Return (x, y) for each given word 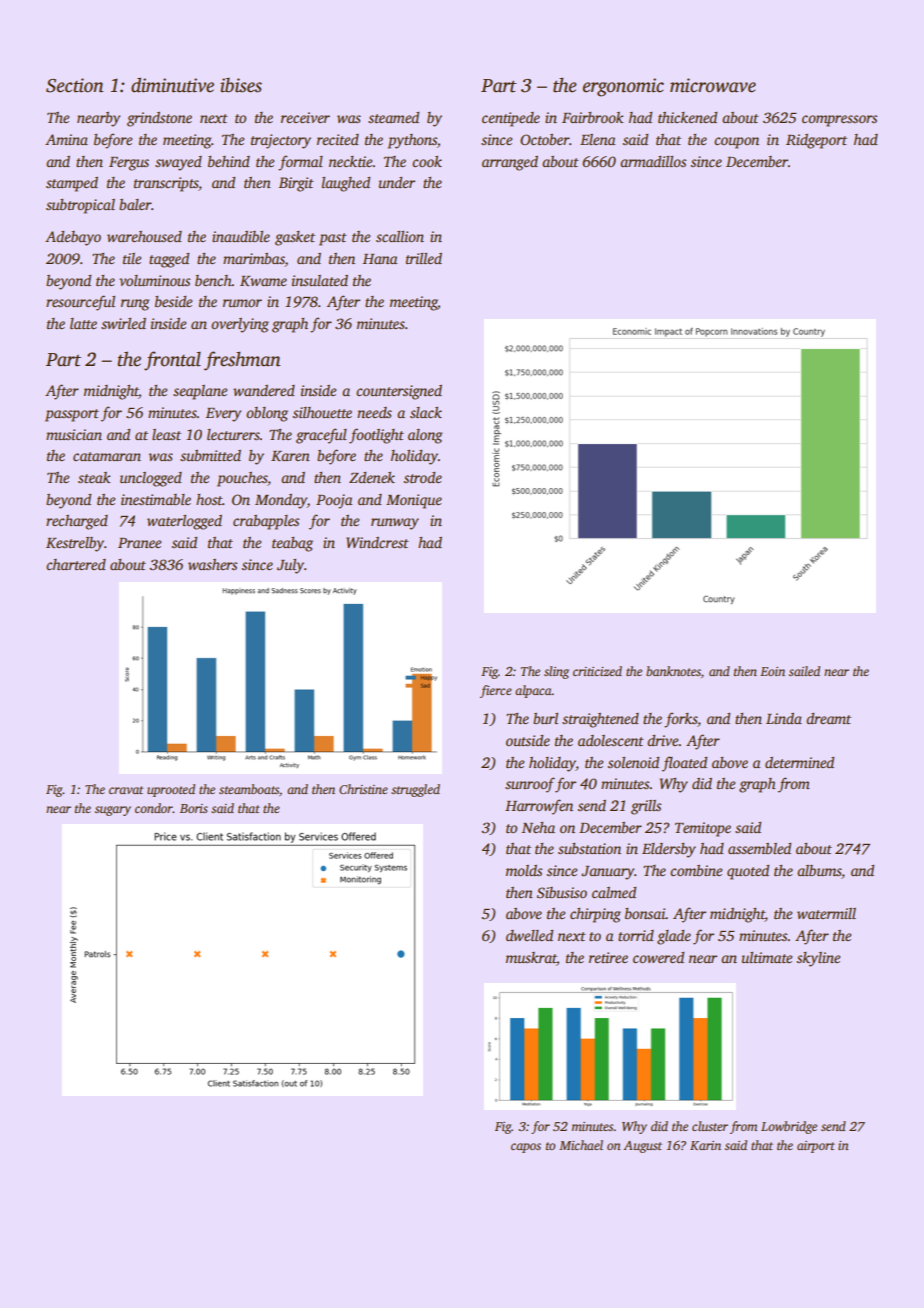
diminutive (172, 85)
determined (799, 762)
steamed (393, 117)
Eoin (772, 671)
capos (526, 1148)
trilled (424, 258)
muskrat (531, 957)
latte (83, 323)
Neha (538, 827)
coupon (736, 143)
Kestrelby (75, 544)
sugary (113, 811)
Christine (363, 789)
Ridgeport (816, 141)
